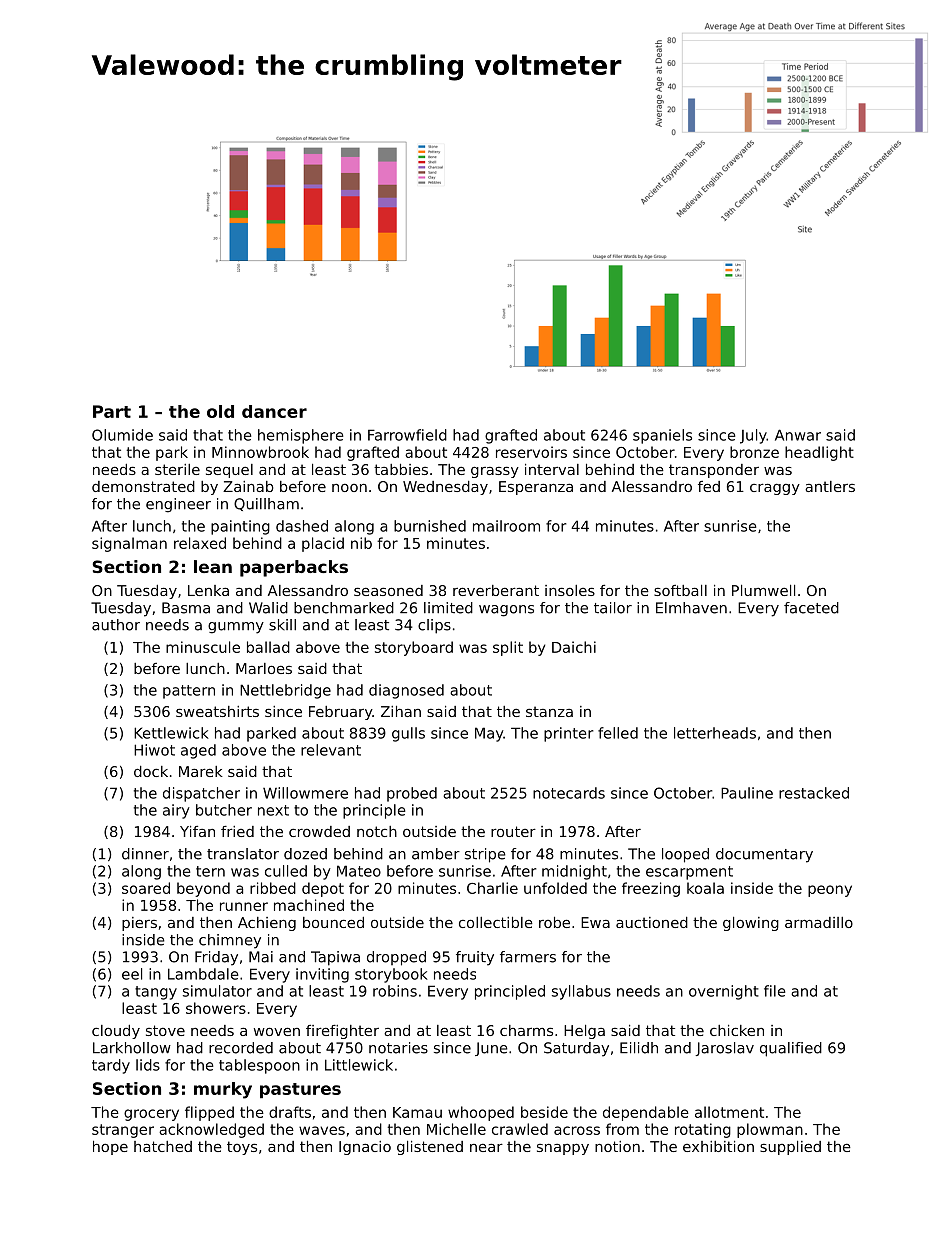 The width and height of the page is (952, 1233). What do you see at coordinates (747, 793) in the page?
I see `Pauline` at bounding box center [747, 793].
